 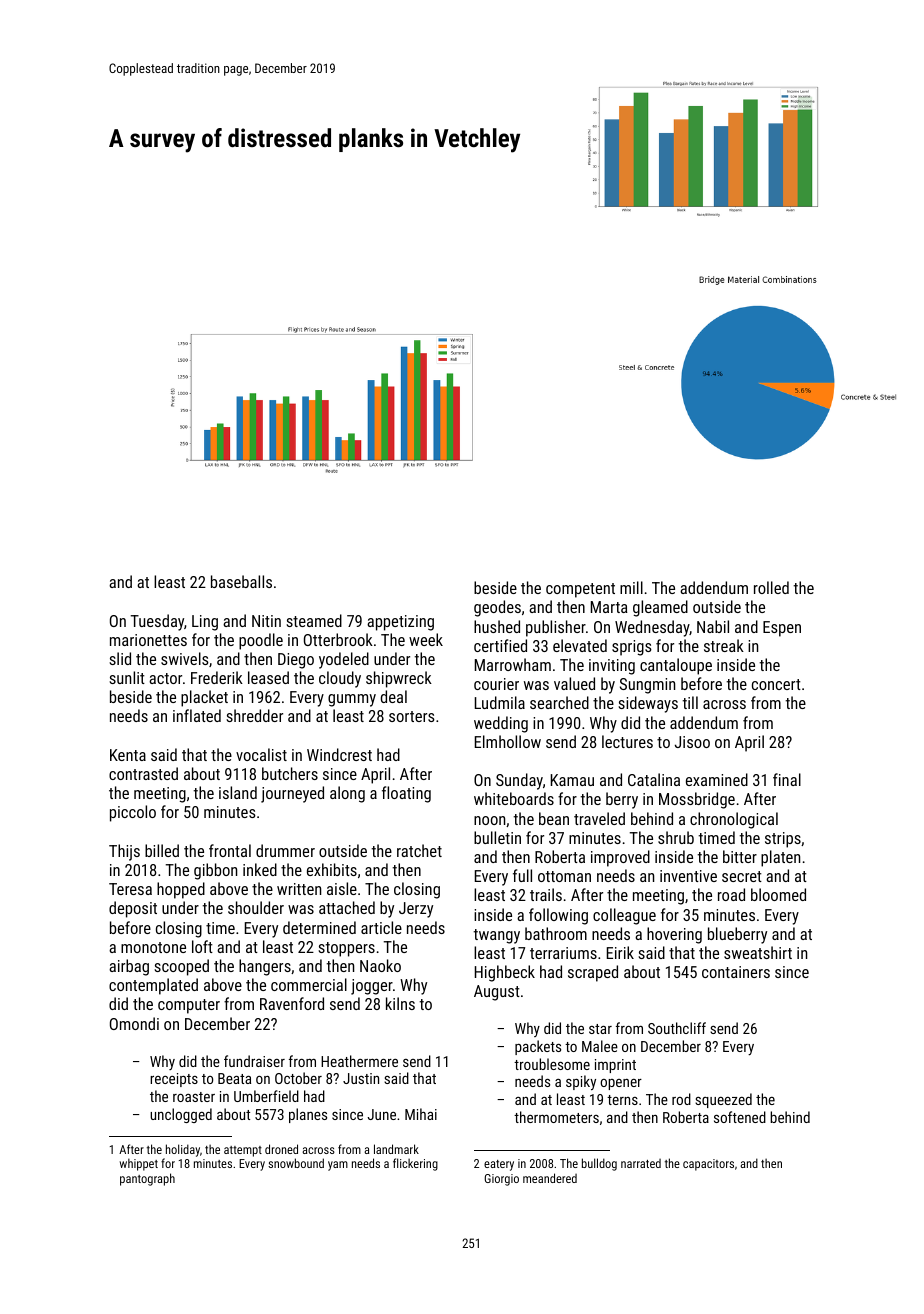 What do you see at coordinates (197, 715) in the image?
I see `inflated` at bounding box center [197, 715].
